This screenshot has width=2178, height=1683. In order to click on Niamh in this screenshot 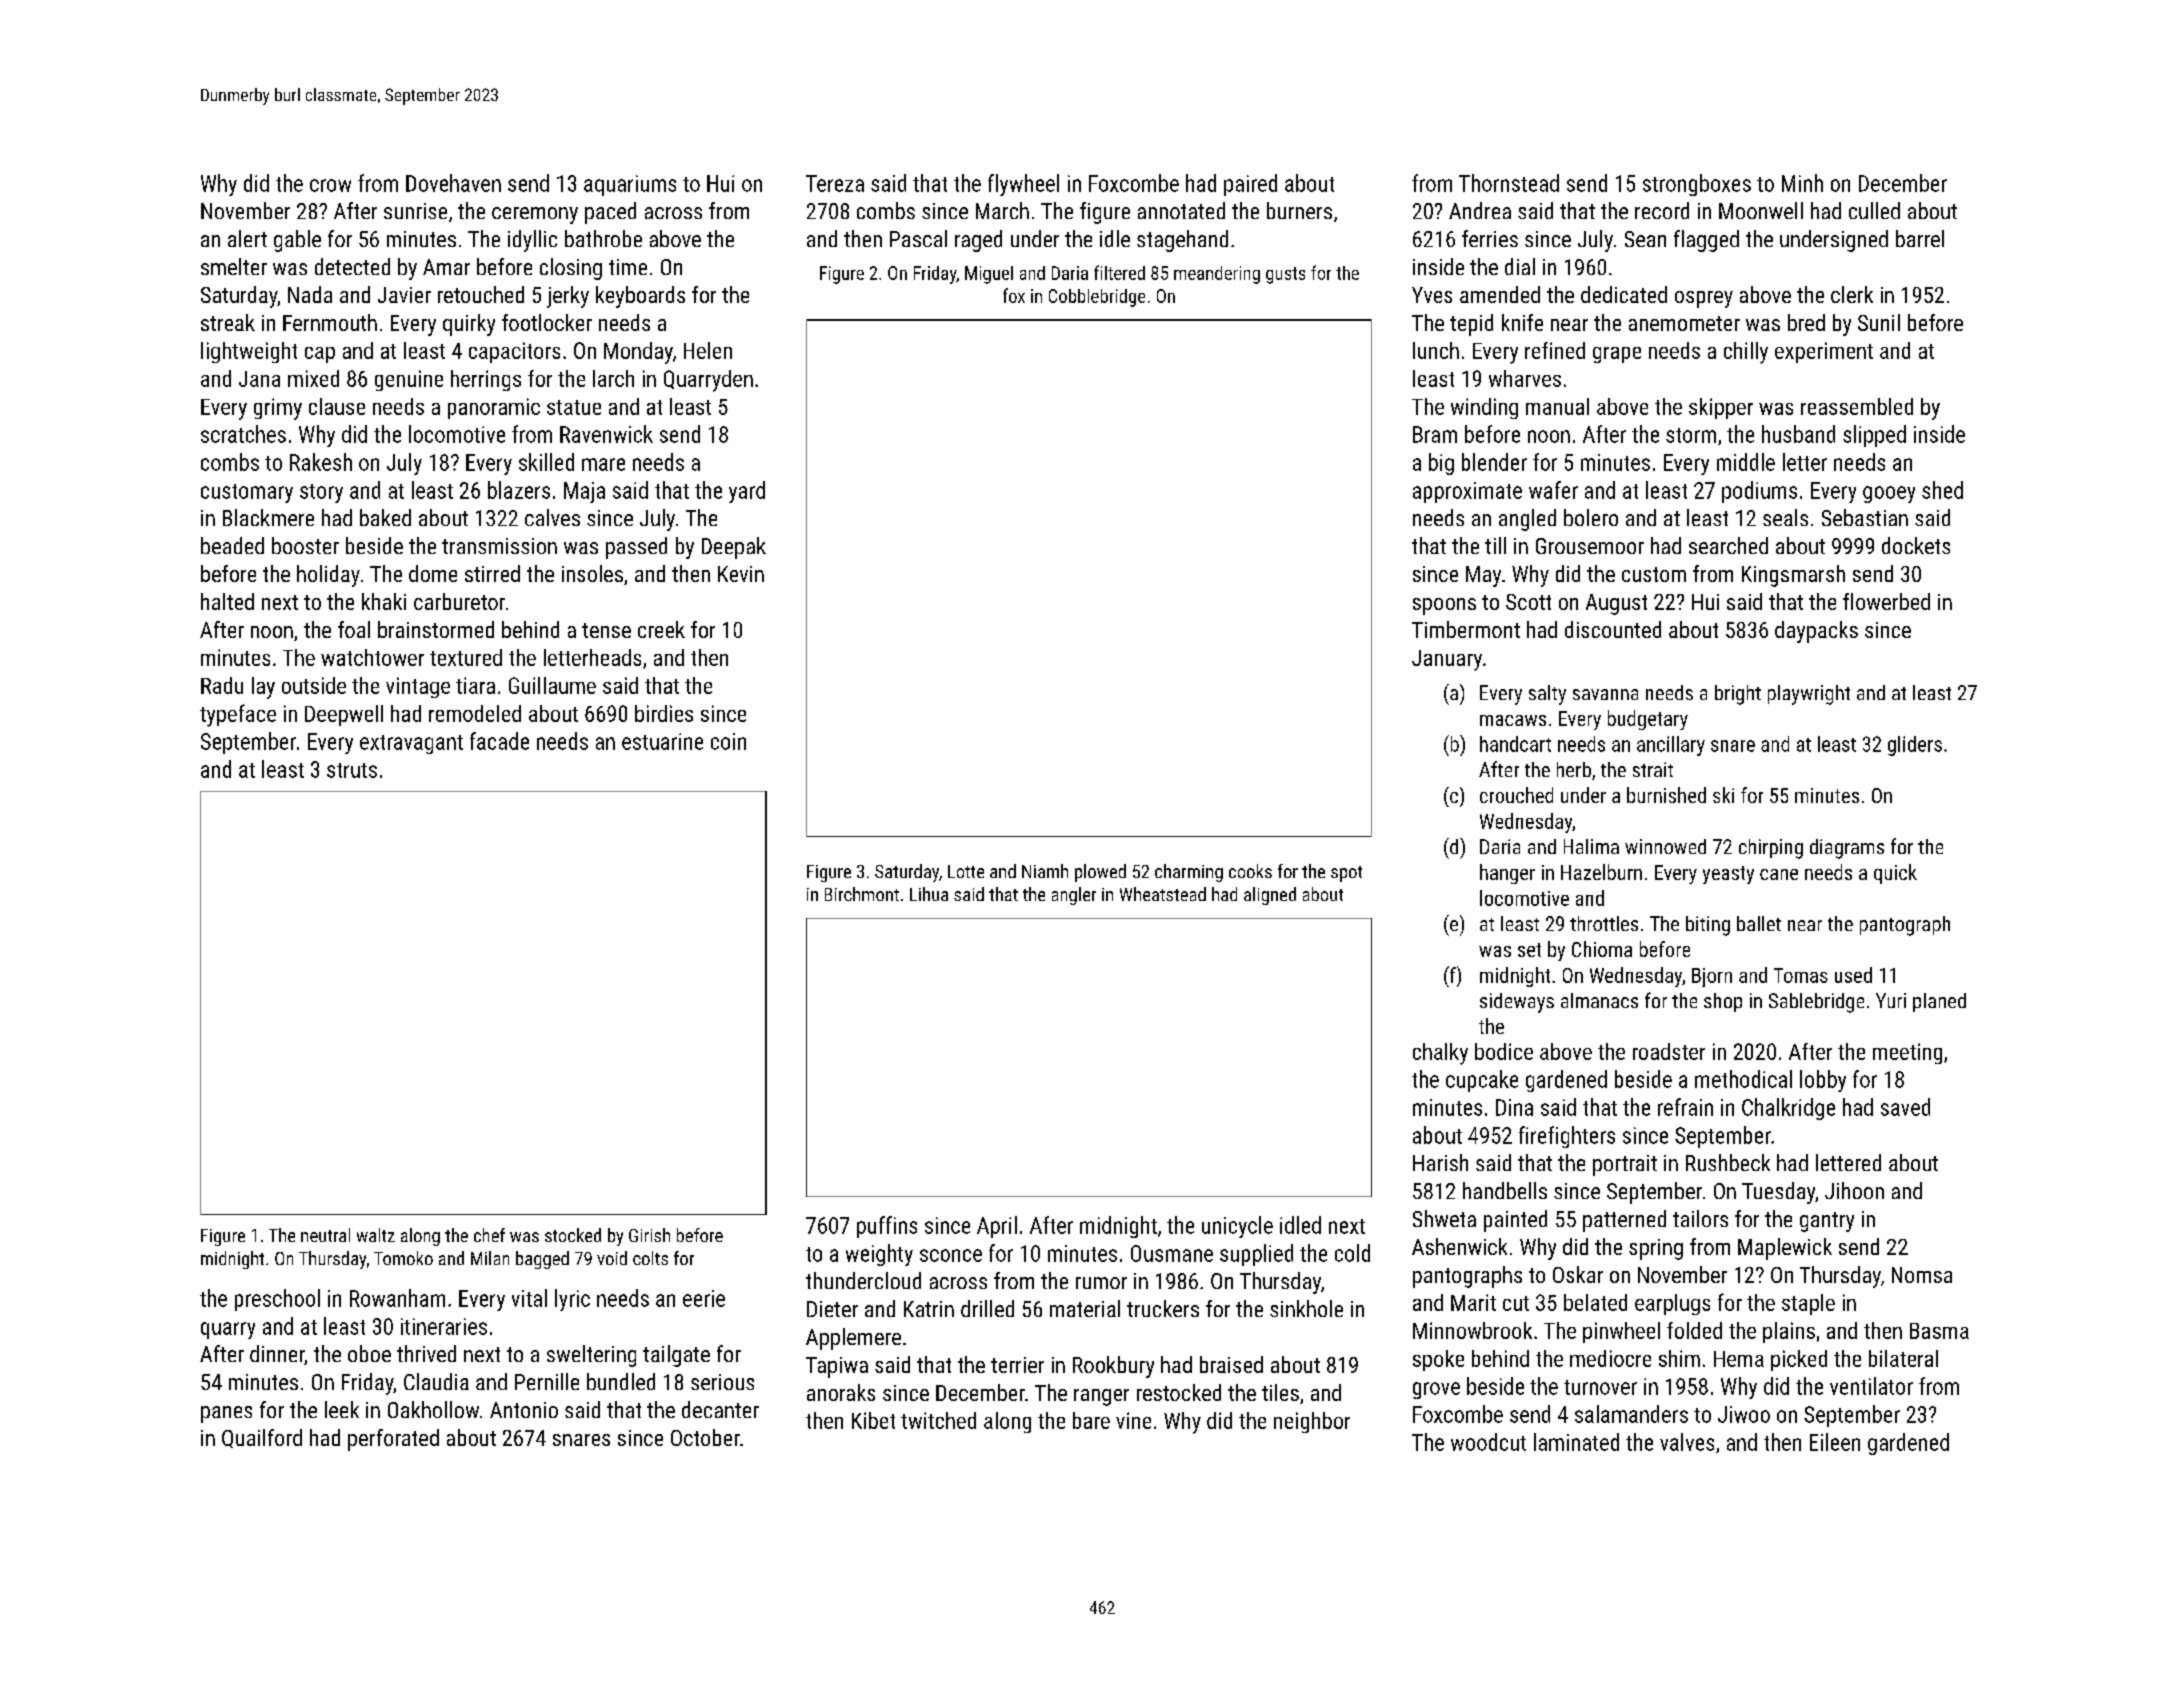, I will do `click(1045, 871)`.
